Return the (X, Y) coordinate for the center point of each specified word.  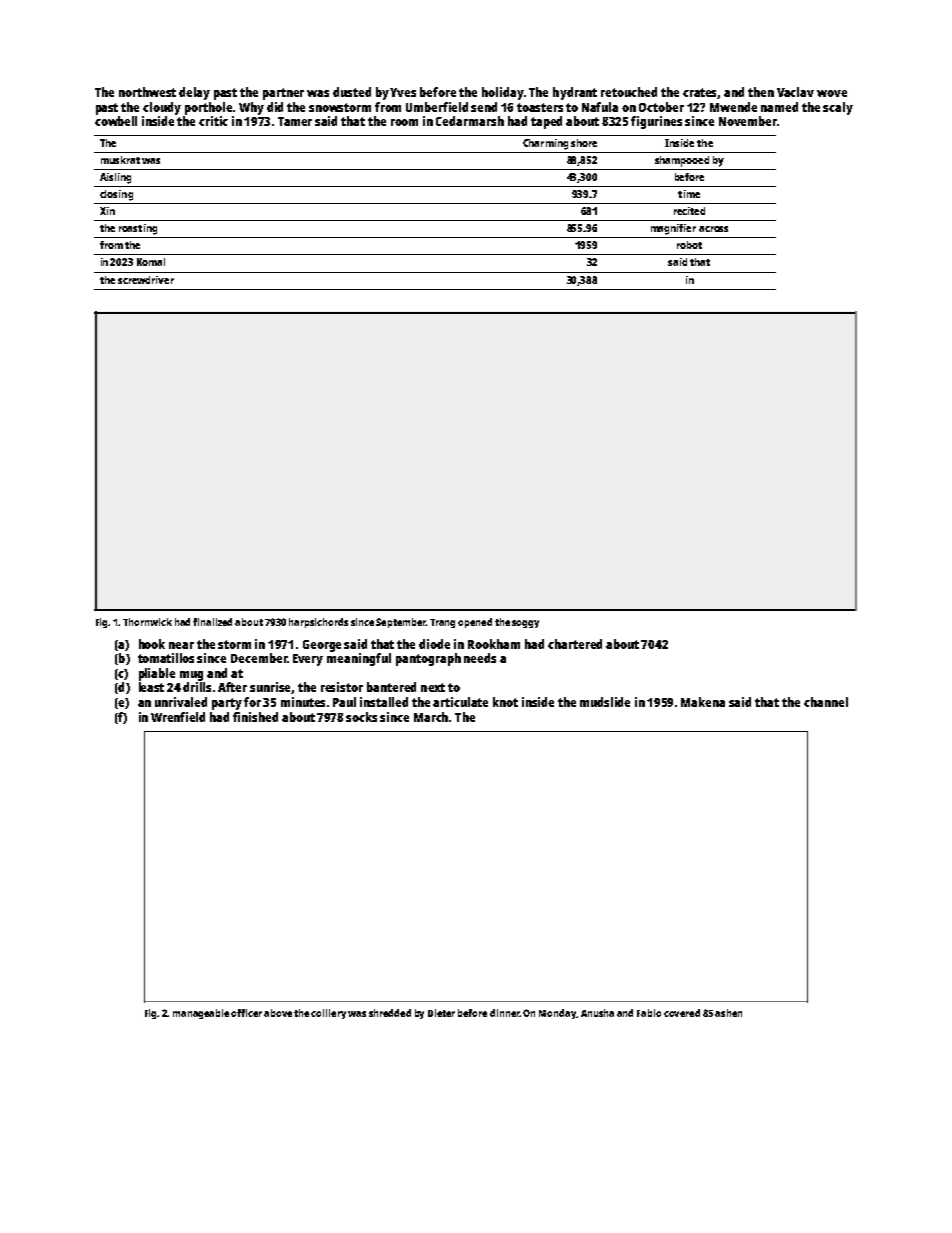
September (401, 623)
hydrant (575, 93)
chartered (575, 644)
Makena (703, 702)
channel (826, 702)
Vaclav (795, 92)
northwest (147, 92)
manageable (201, 1014)
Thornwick (147, 622)
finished (255, 717)
